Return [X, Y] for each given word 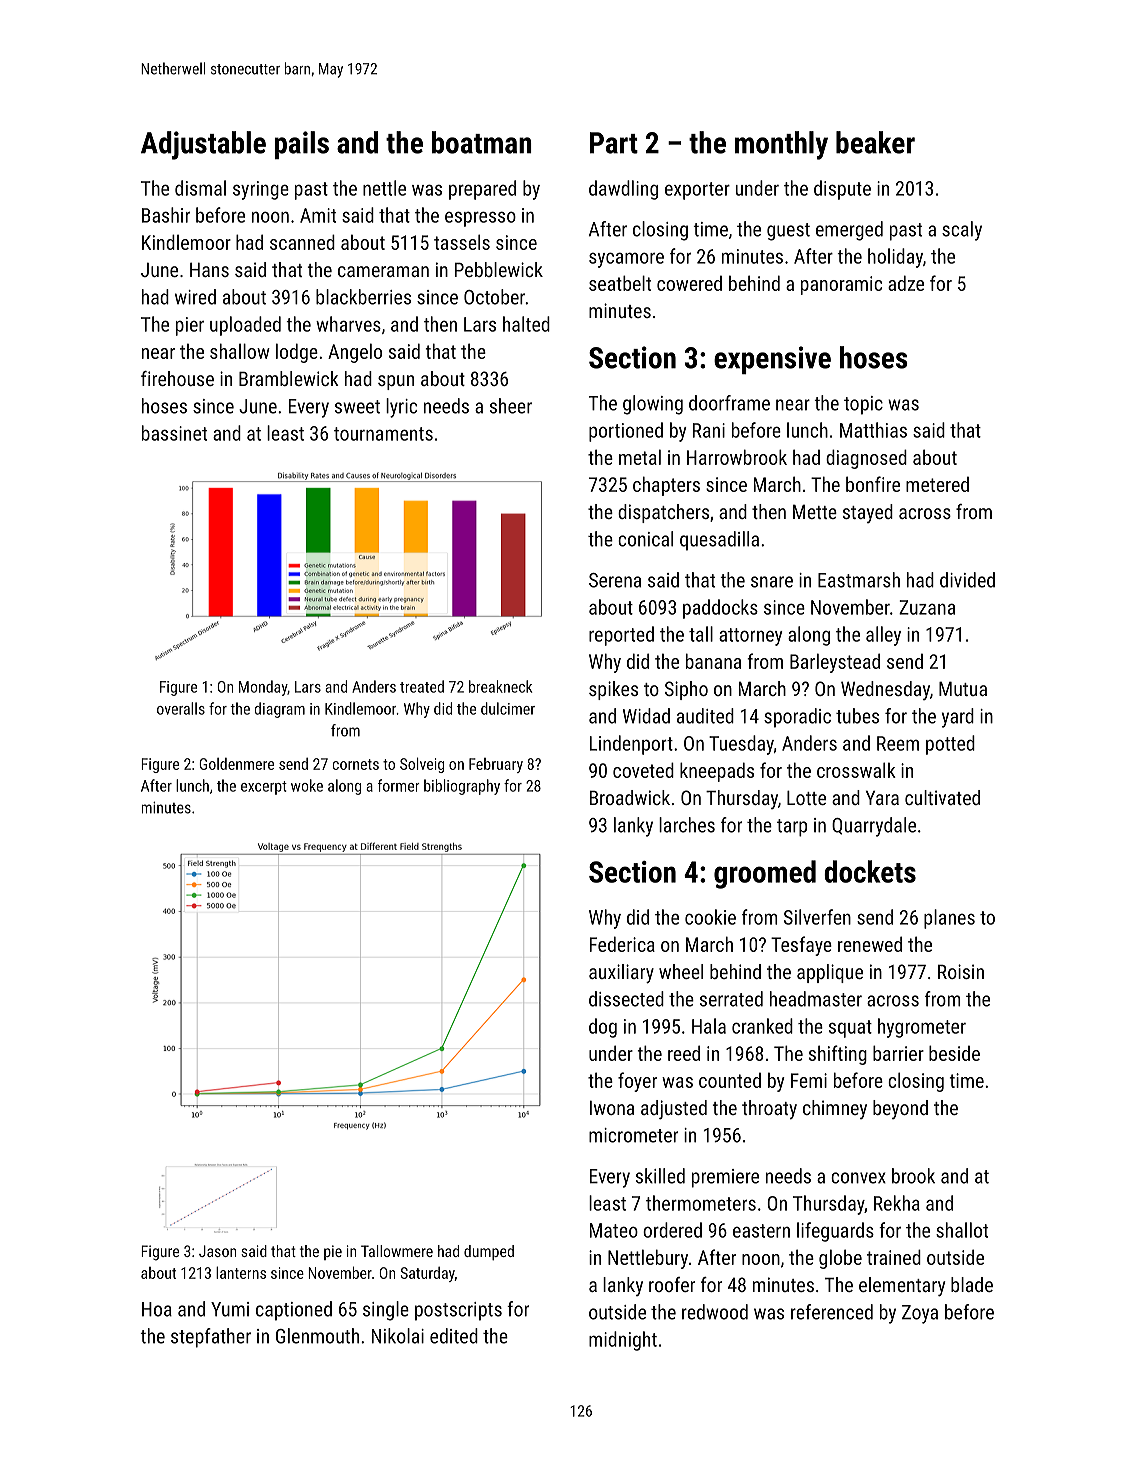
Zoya [920, 1314]
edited [454, 1336]
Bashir [166, 215]
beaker [875, 142]
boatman [482, 142]
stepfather [211, 1338]
